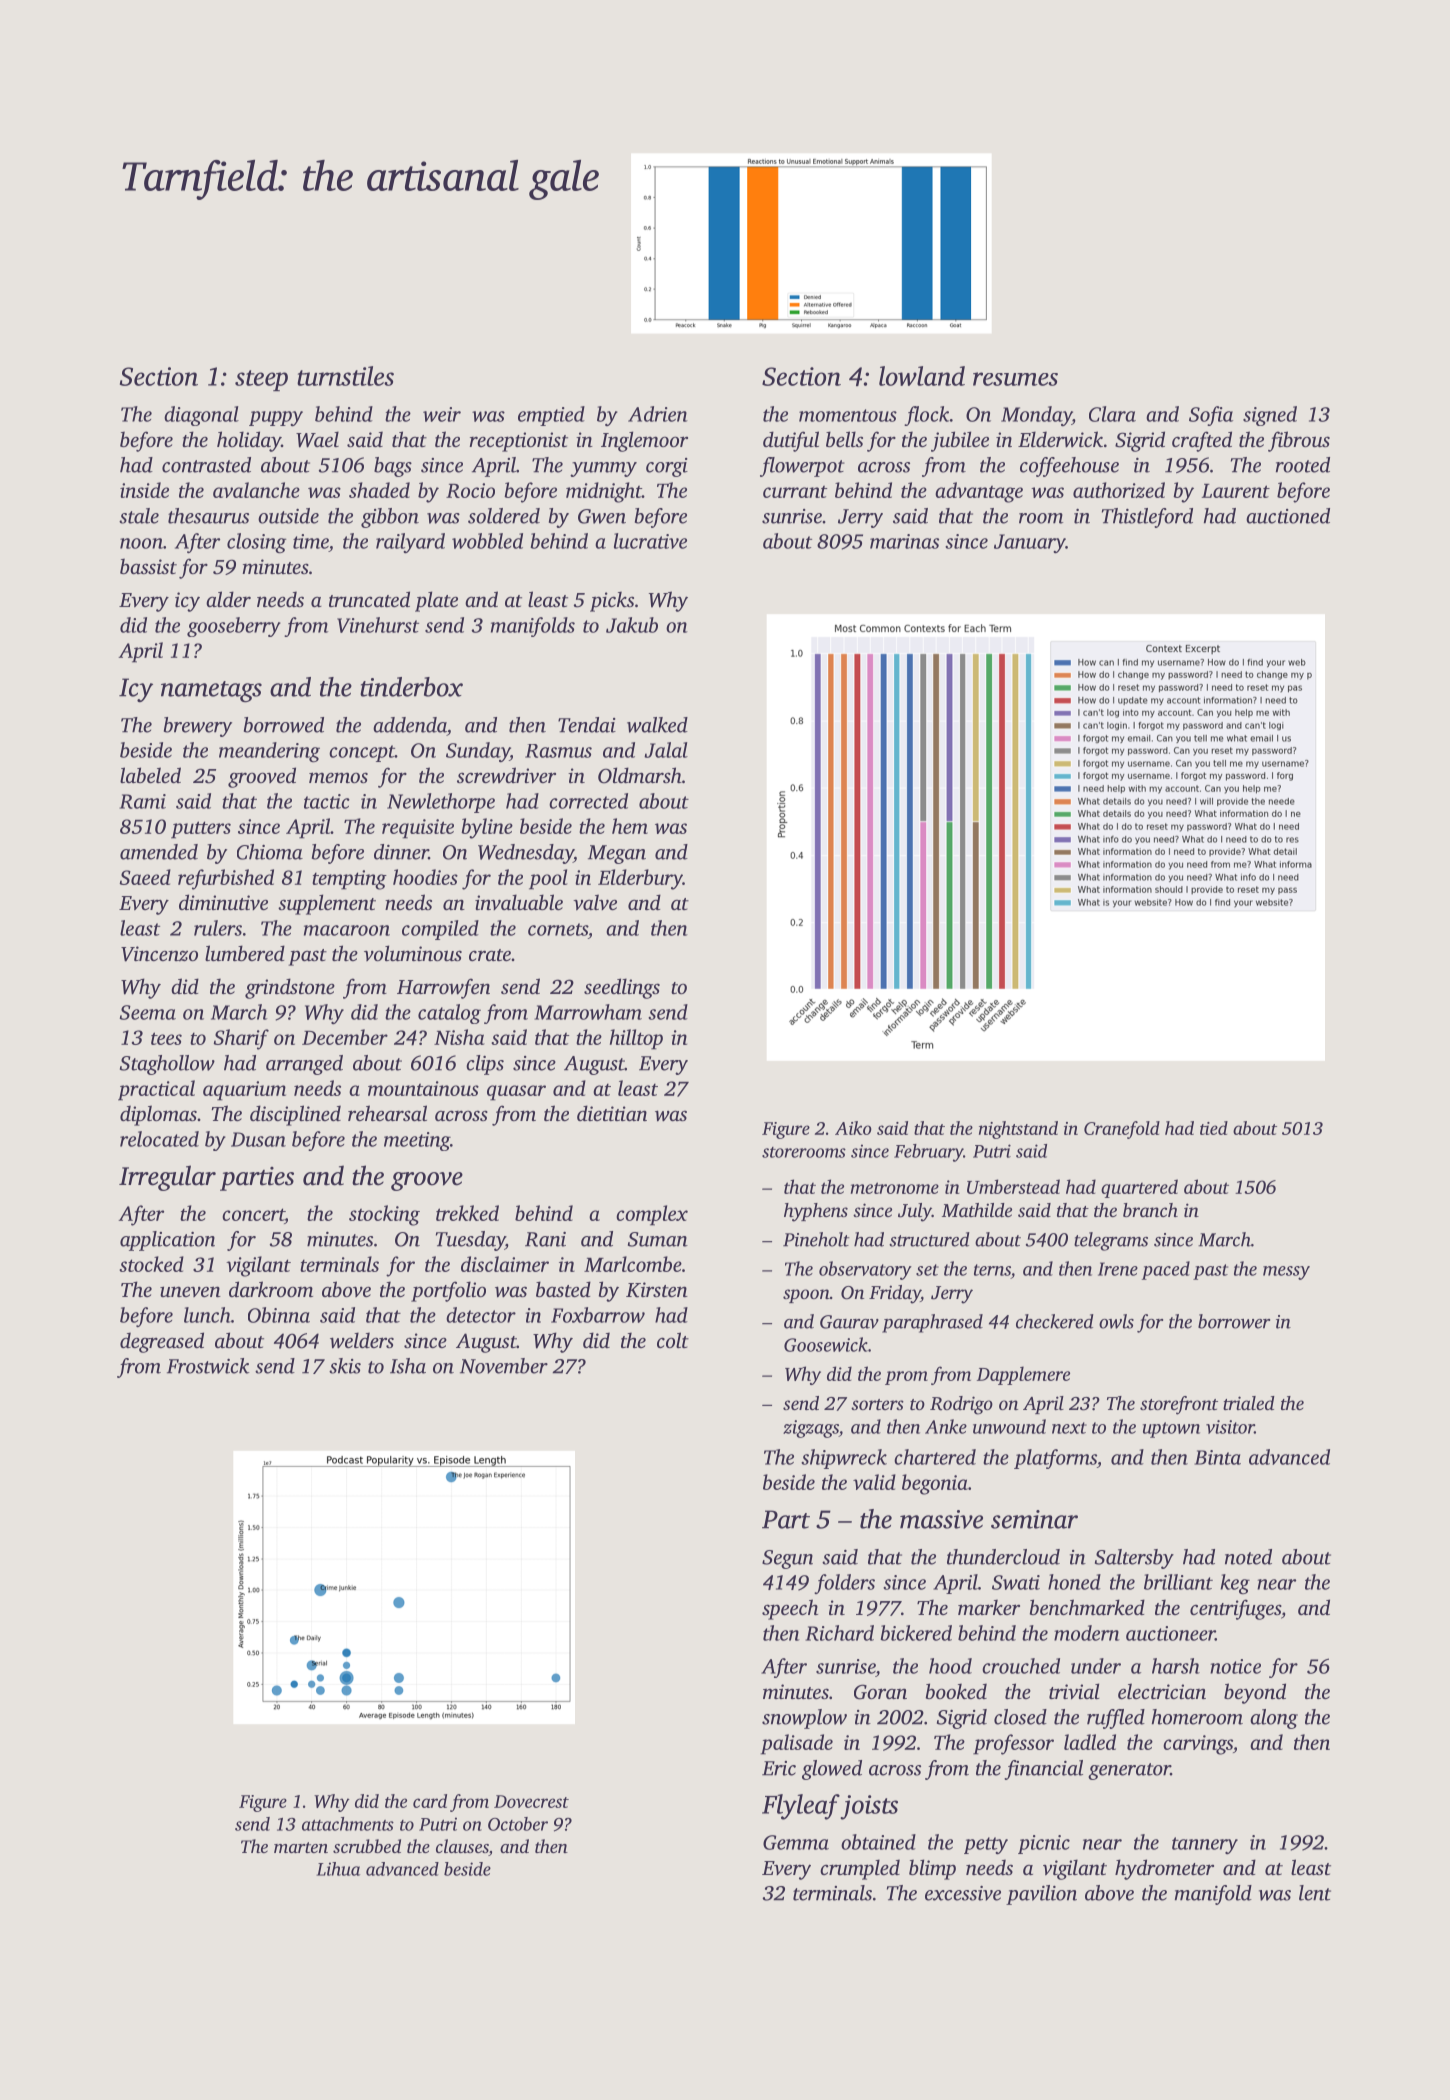  What do you see at coordinates (1112, 414) in the document?
I see `Clara` at bounding box center [1112, 414].
